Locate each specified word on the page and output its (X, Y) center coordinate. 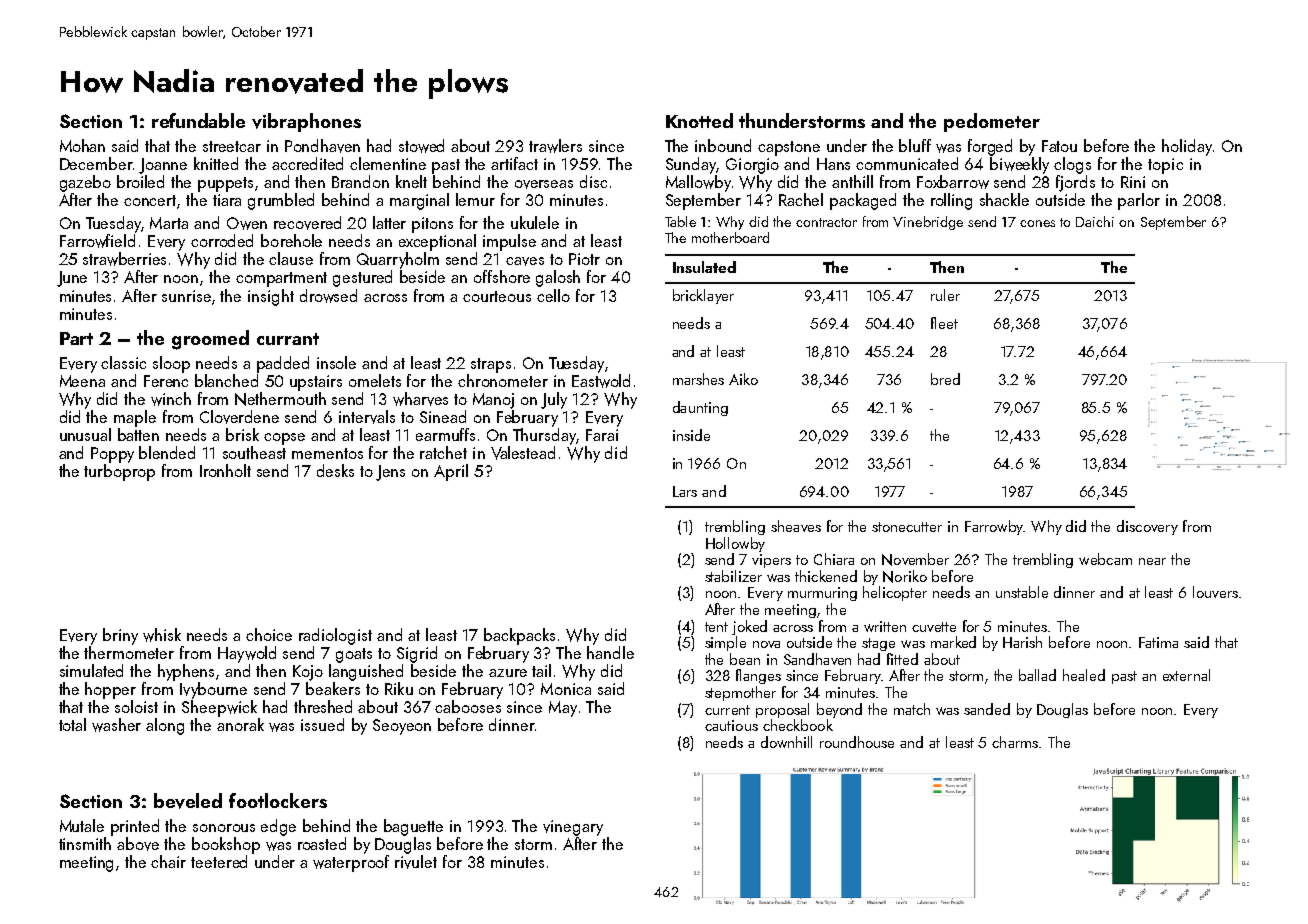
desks (335, 470)
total (72, 724)
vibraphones (306, 122)
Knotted (699, 120)
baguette (413, 827)
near (1152, 561)
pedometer (992, 122)
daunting (700, 408)
